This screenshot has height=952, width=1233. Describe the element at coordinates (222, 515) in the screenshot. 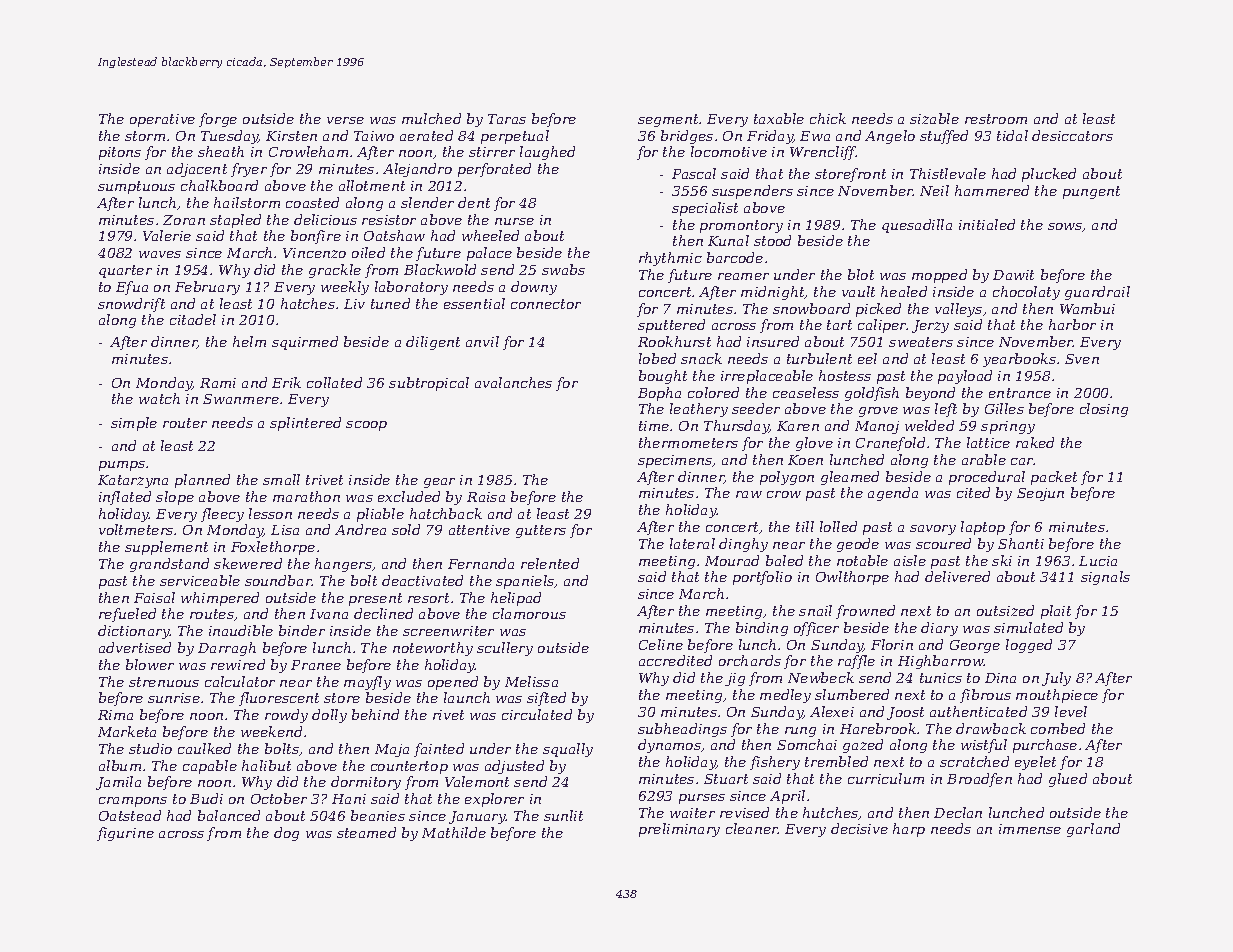

I see `fleecy` at that location.
